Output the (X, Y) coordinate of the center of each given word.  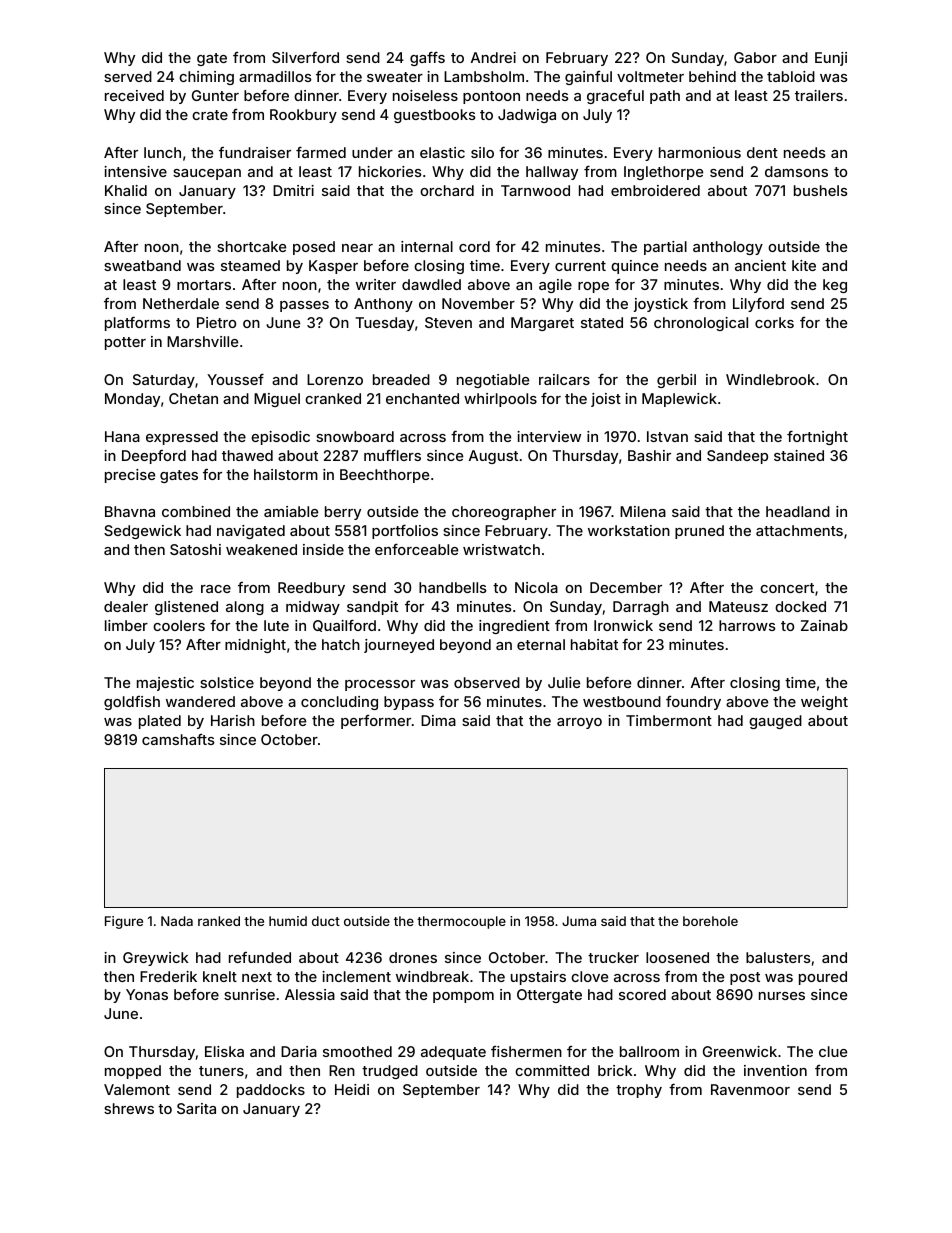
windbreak (432, 976)
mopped (133, 1072)
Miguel (277, 400)
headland (798, 511)
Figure (124, 922)
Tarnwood (535, 190)
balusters (778, 957)
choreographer (504, 513)
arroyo (579, 723)
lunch (162, 152)
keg (835, 286)
